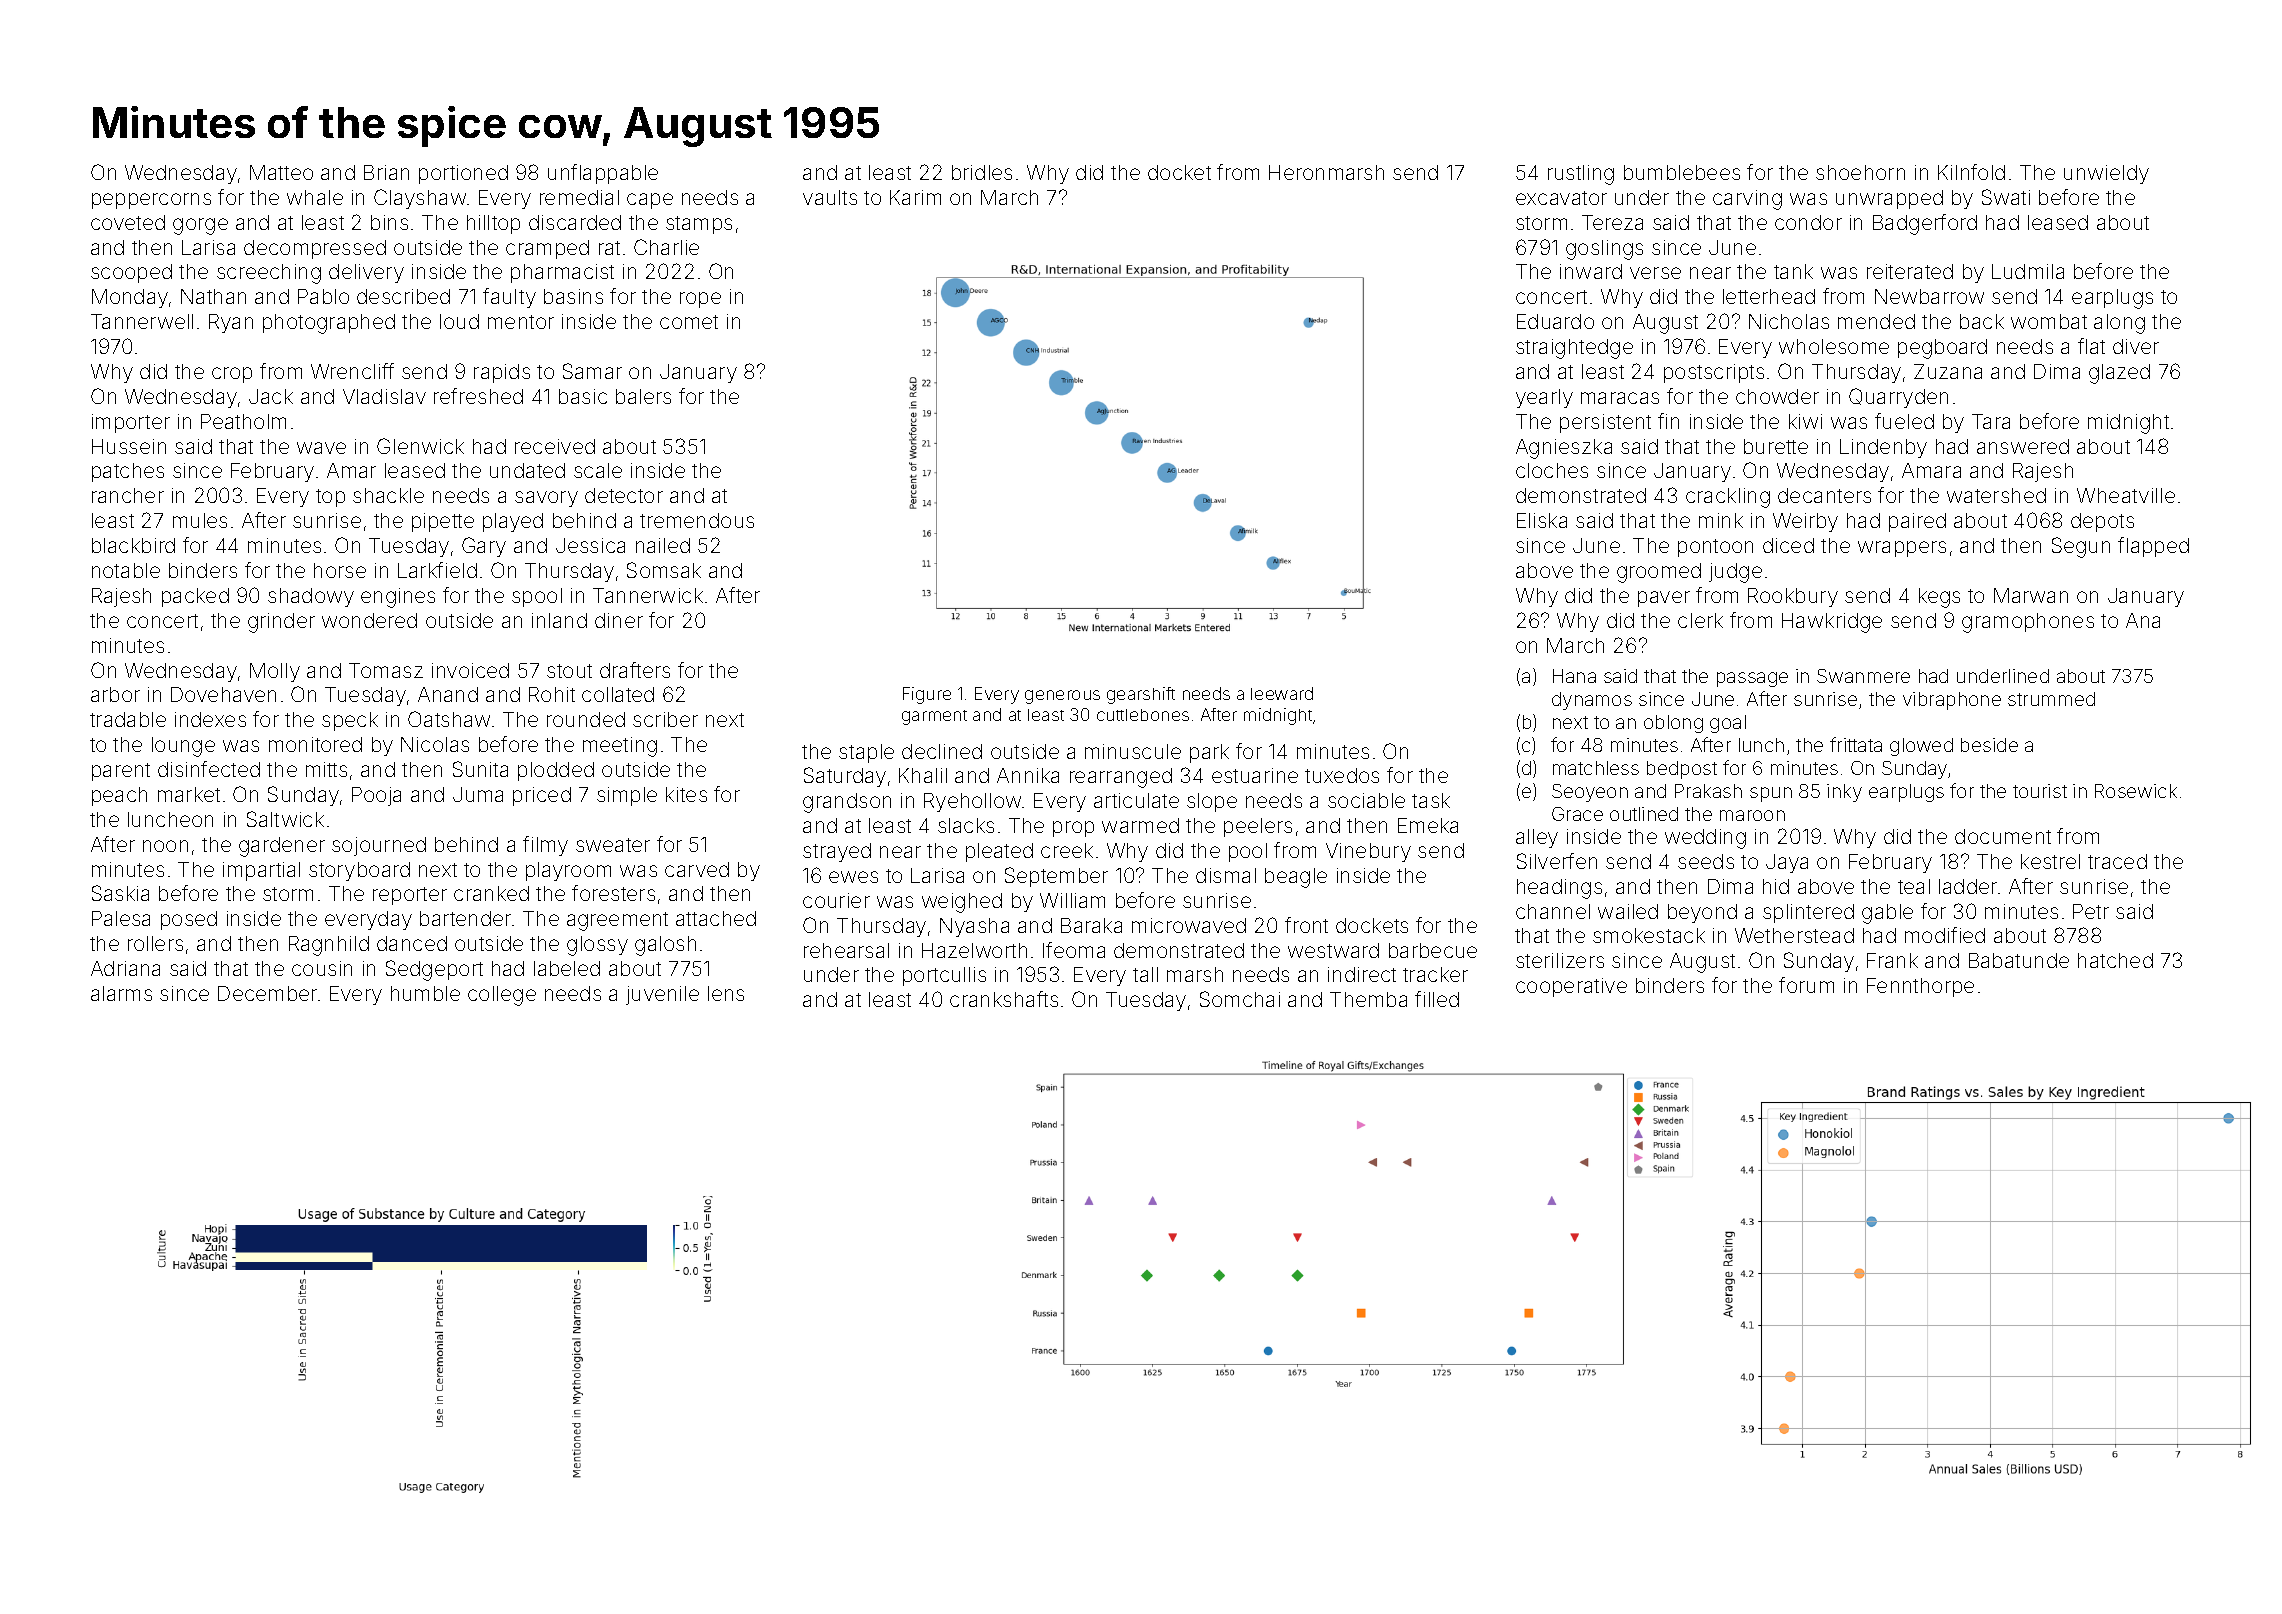 The image size is (2282, 1614). Describe the element at coordinates (1787, 863) in the page. I see `Jaya` at that location.
